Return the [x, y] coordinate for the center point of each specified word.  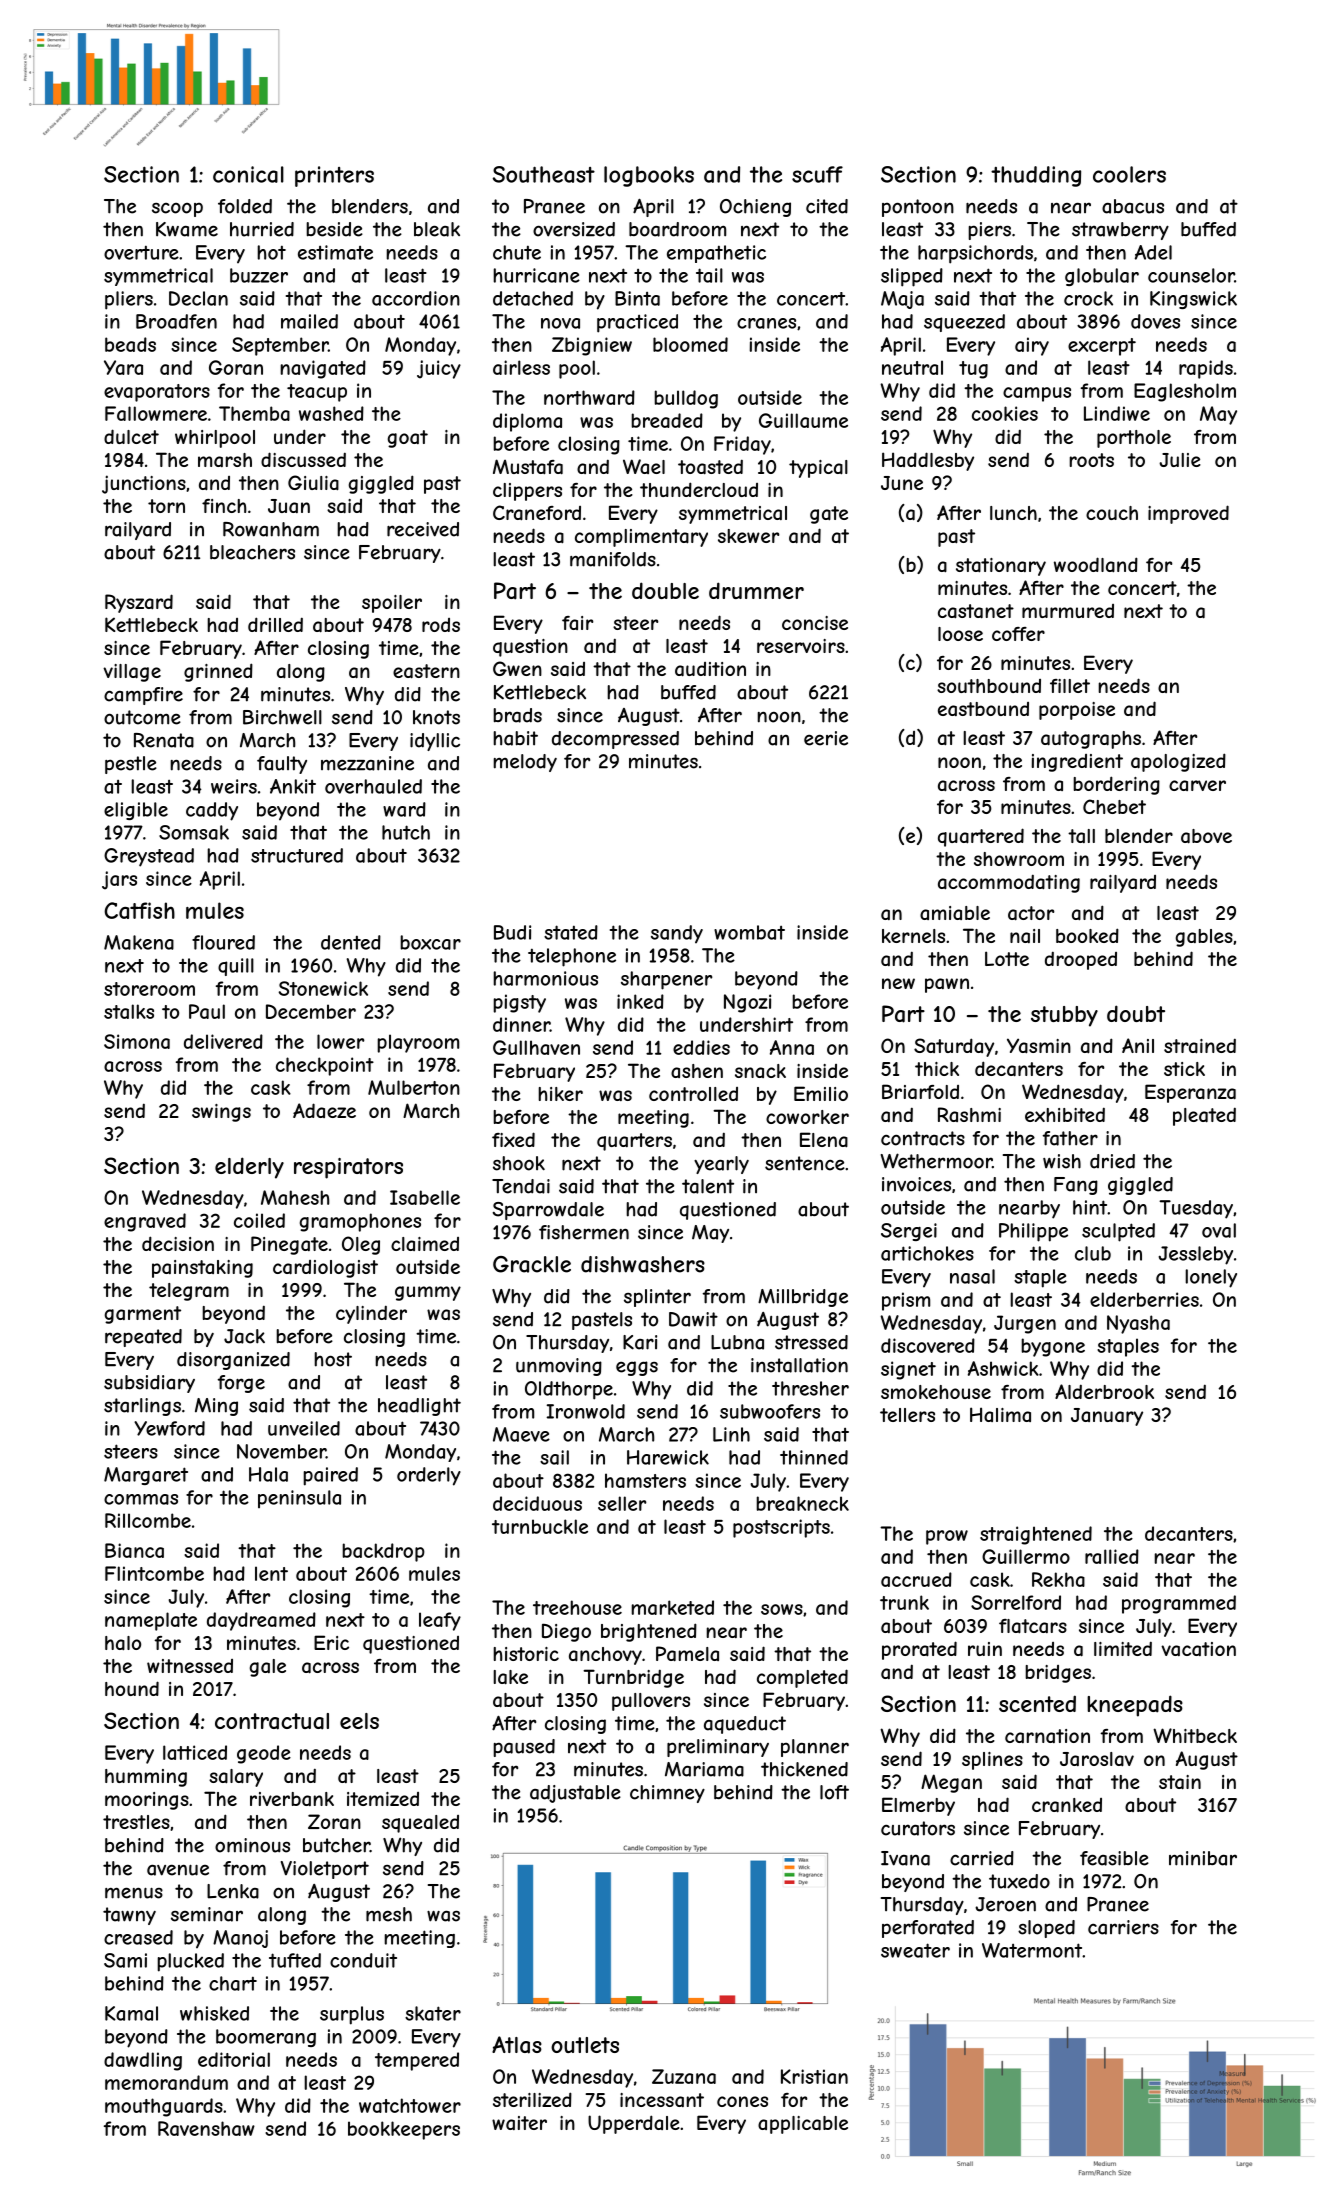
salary [236, 1778]
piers [989, 231]
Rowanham [271, 529]
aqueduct [745, 1725]
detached [533, 298]
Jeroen [1005, 1904]
